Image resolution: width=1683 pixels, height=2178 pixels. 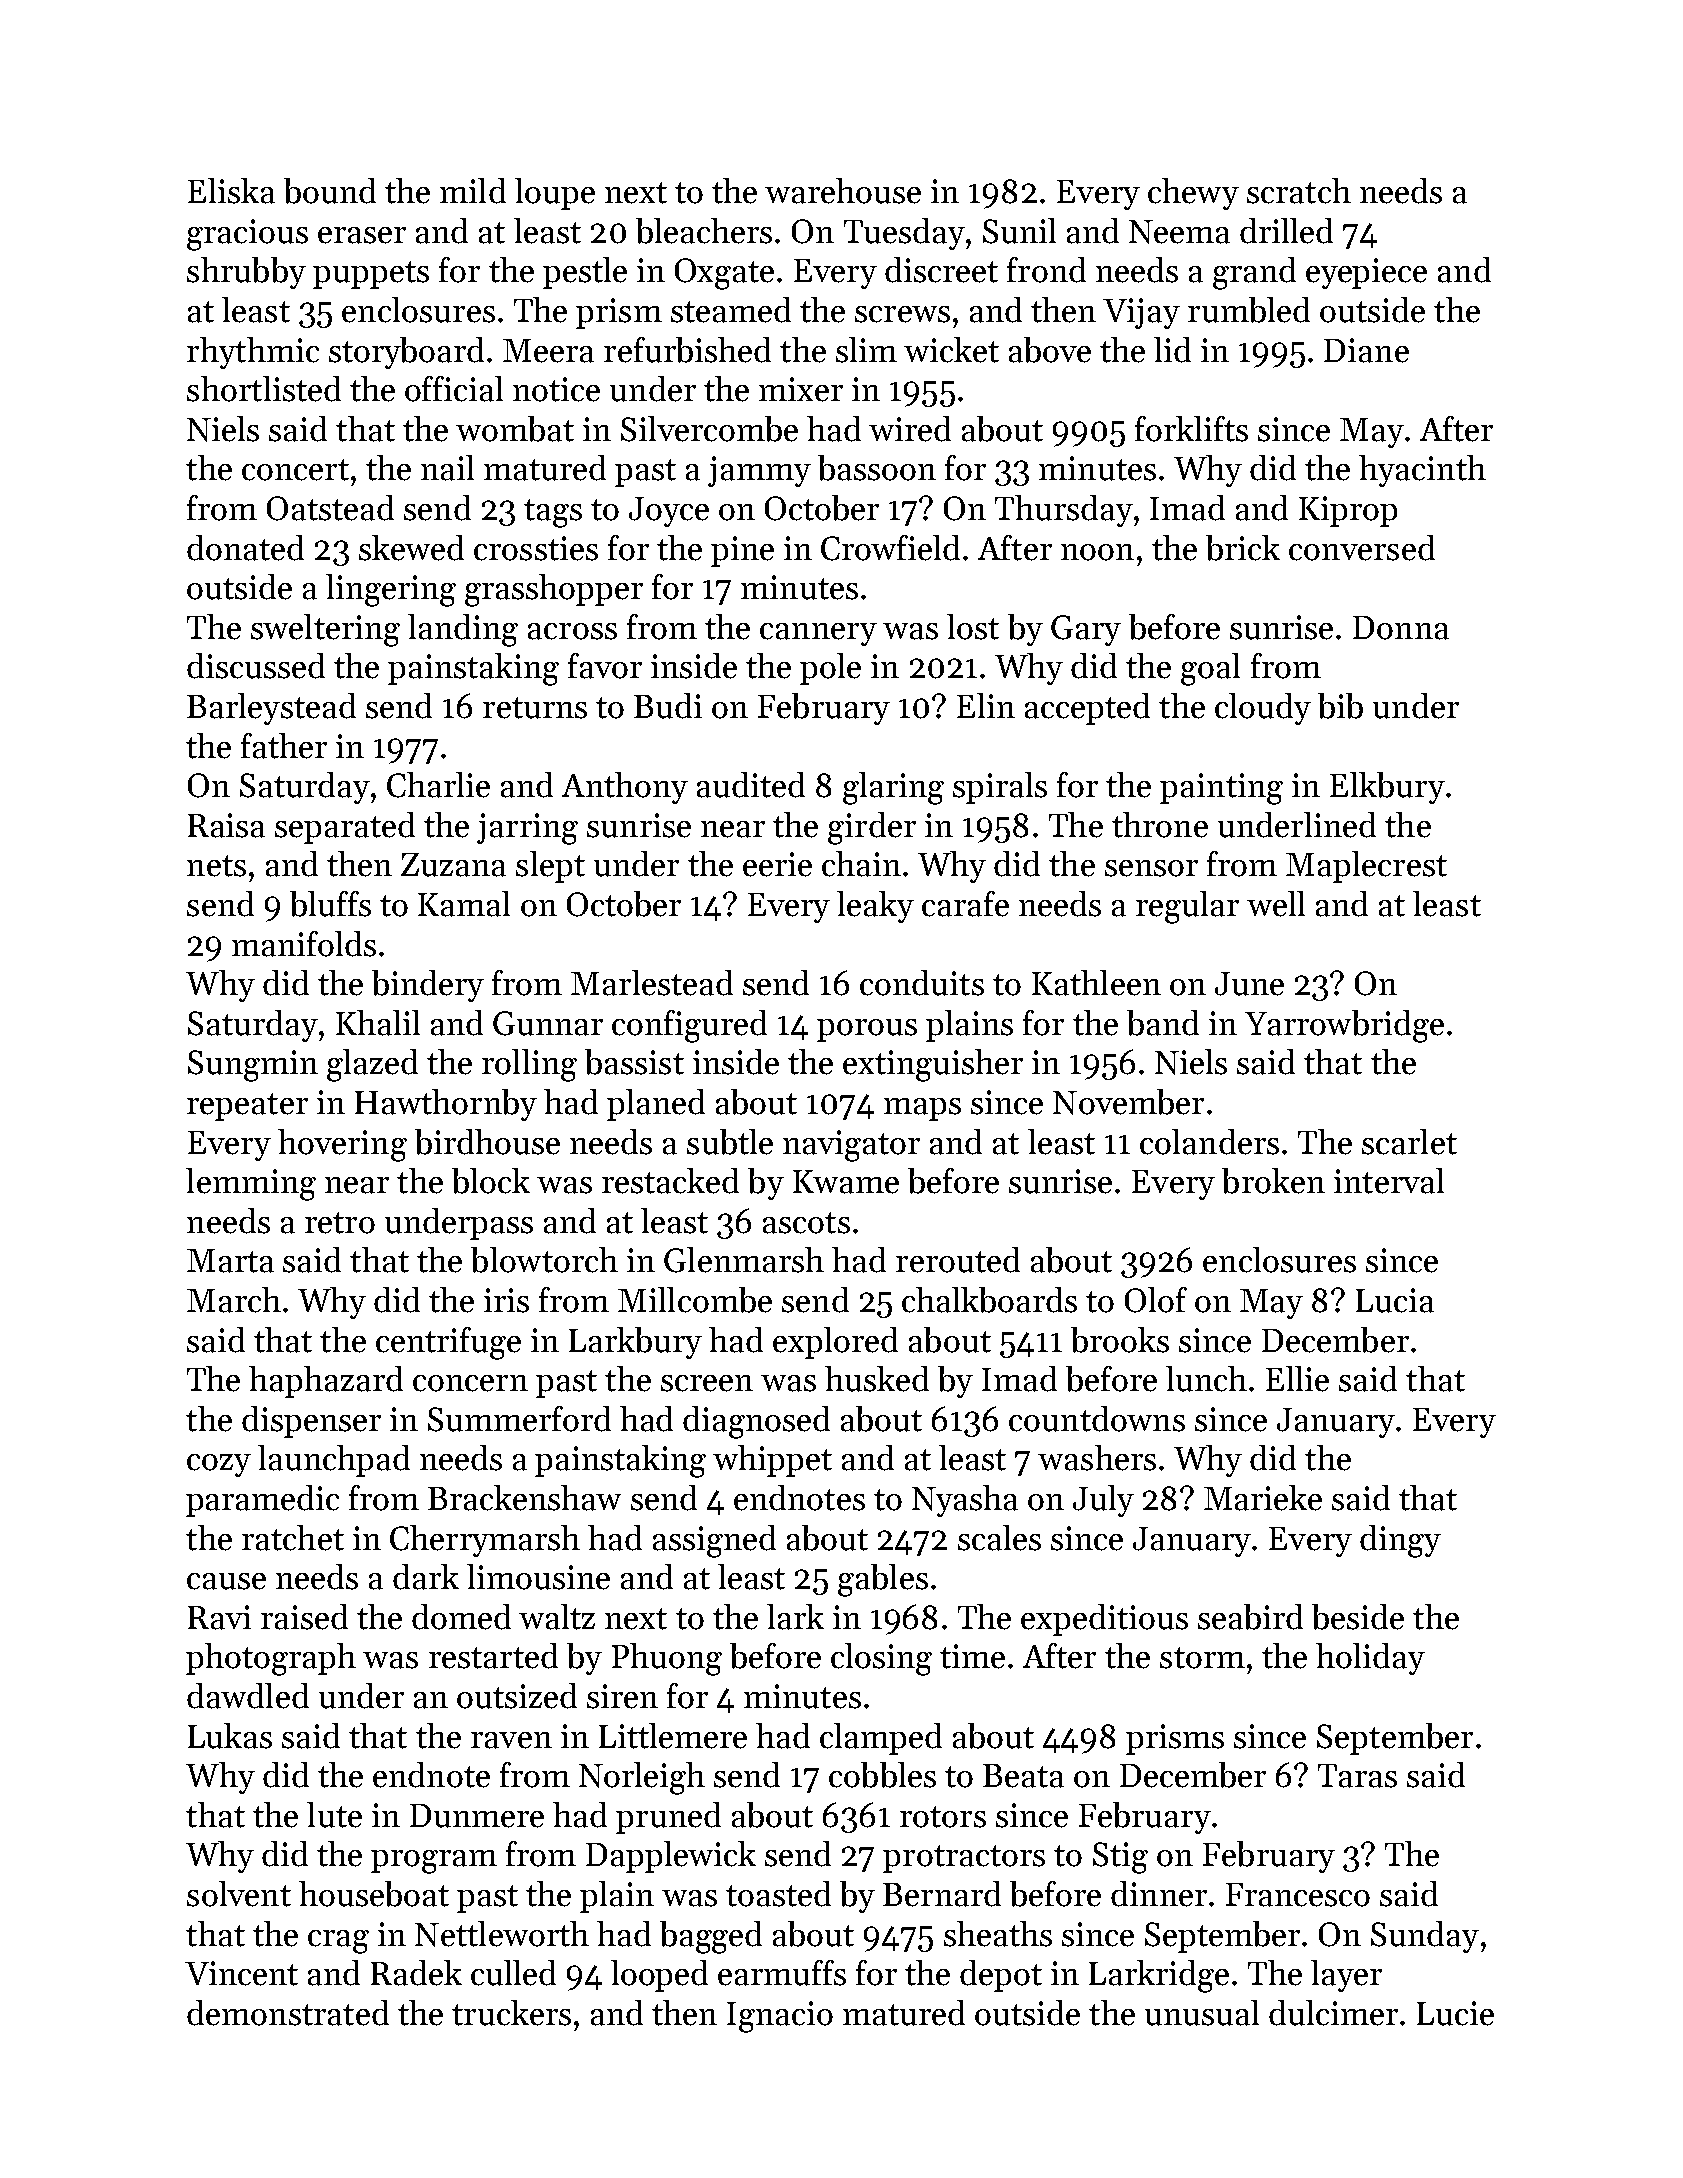 What do you see at coordinates (1191, 429) in the screenshot?
I see `forklifts` at bounding box center [1191, 429].
